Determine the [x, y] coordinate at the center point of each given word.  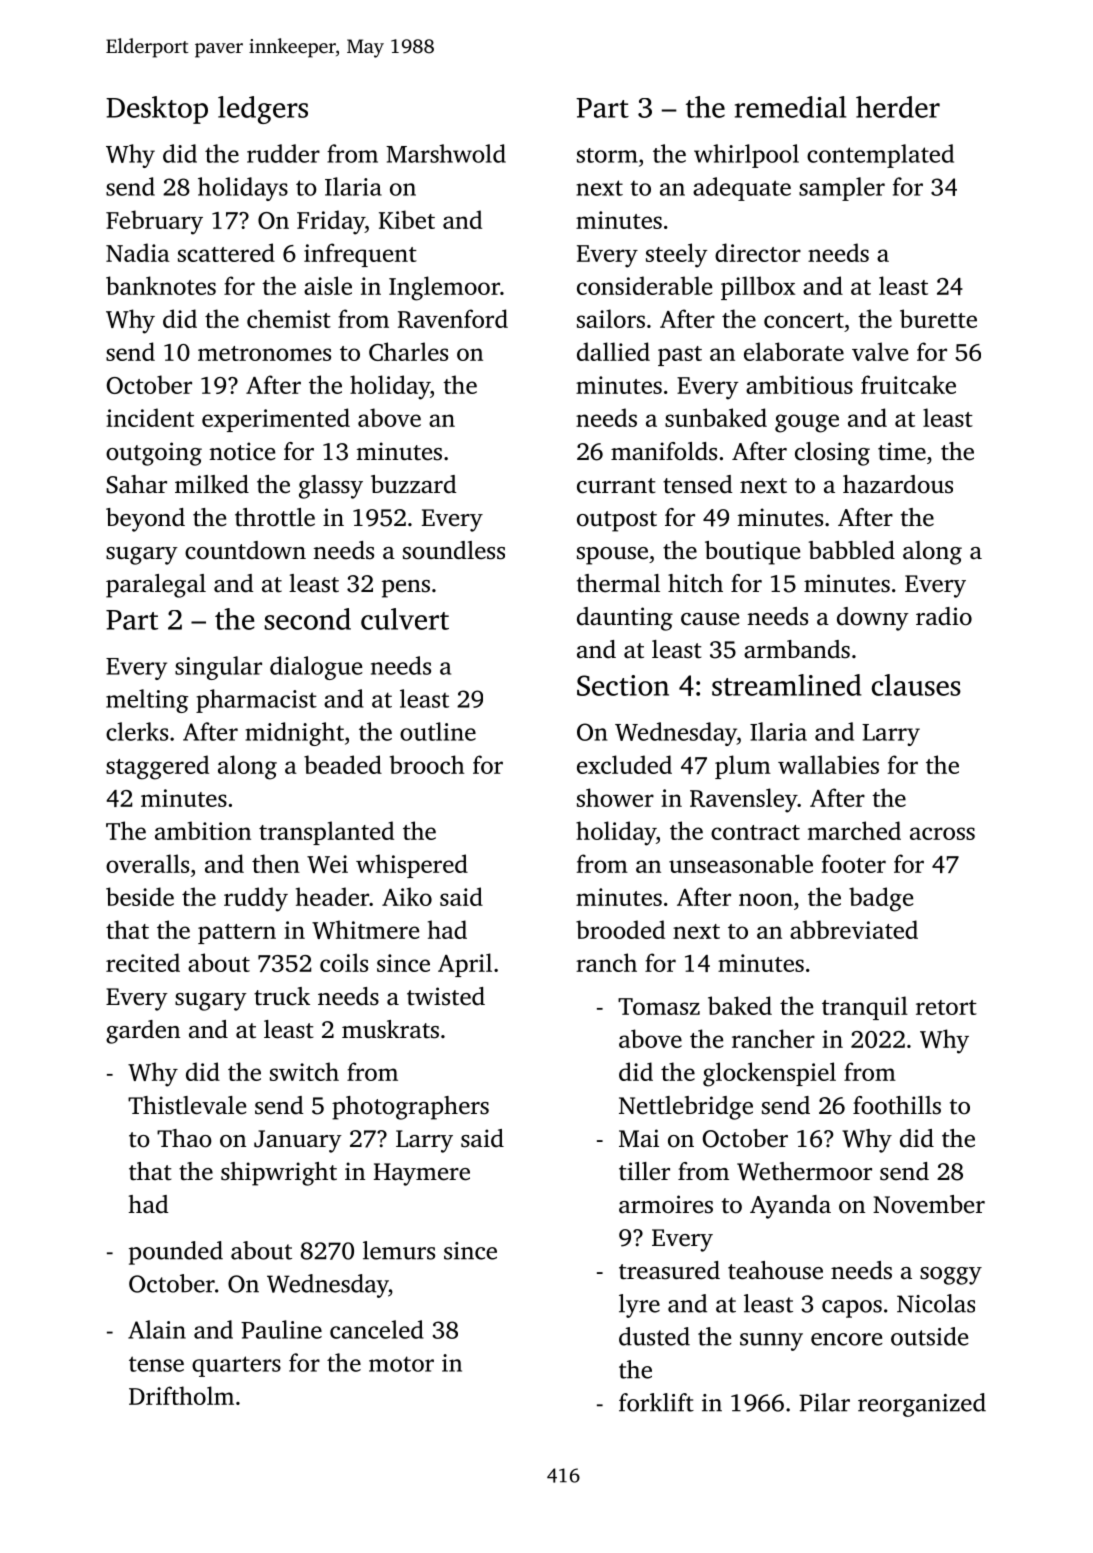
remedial [790, 107]
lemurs [399, 1250]
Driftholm [181, 1395]
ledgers [263, 110]
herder [898, 107]
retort [946, 1007]
